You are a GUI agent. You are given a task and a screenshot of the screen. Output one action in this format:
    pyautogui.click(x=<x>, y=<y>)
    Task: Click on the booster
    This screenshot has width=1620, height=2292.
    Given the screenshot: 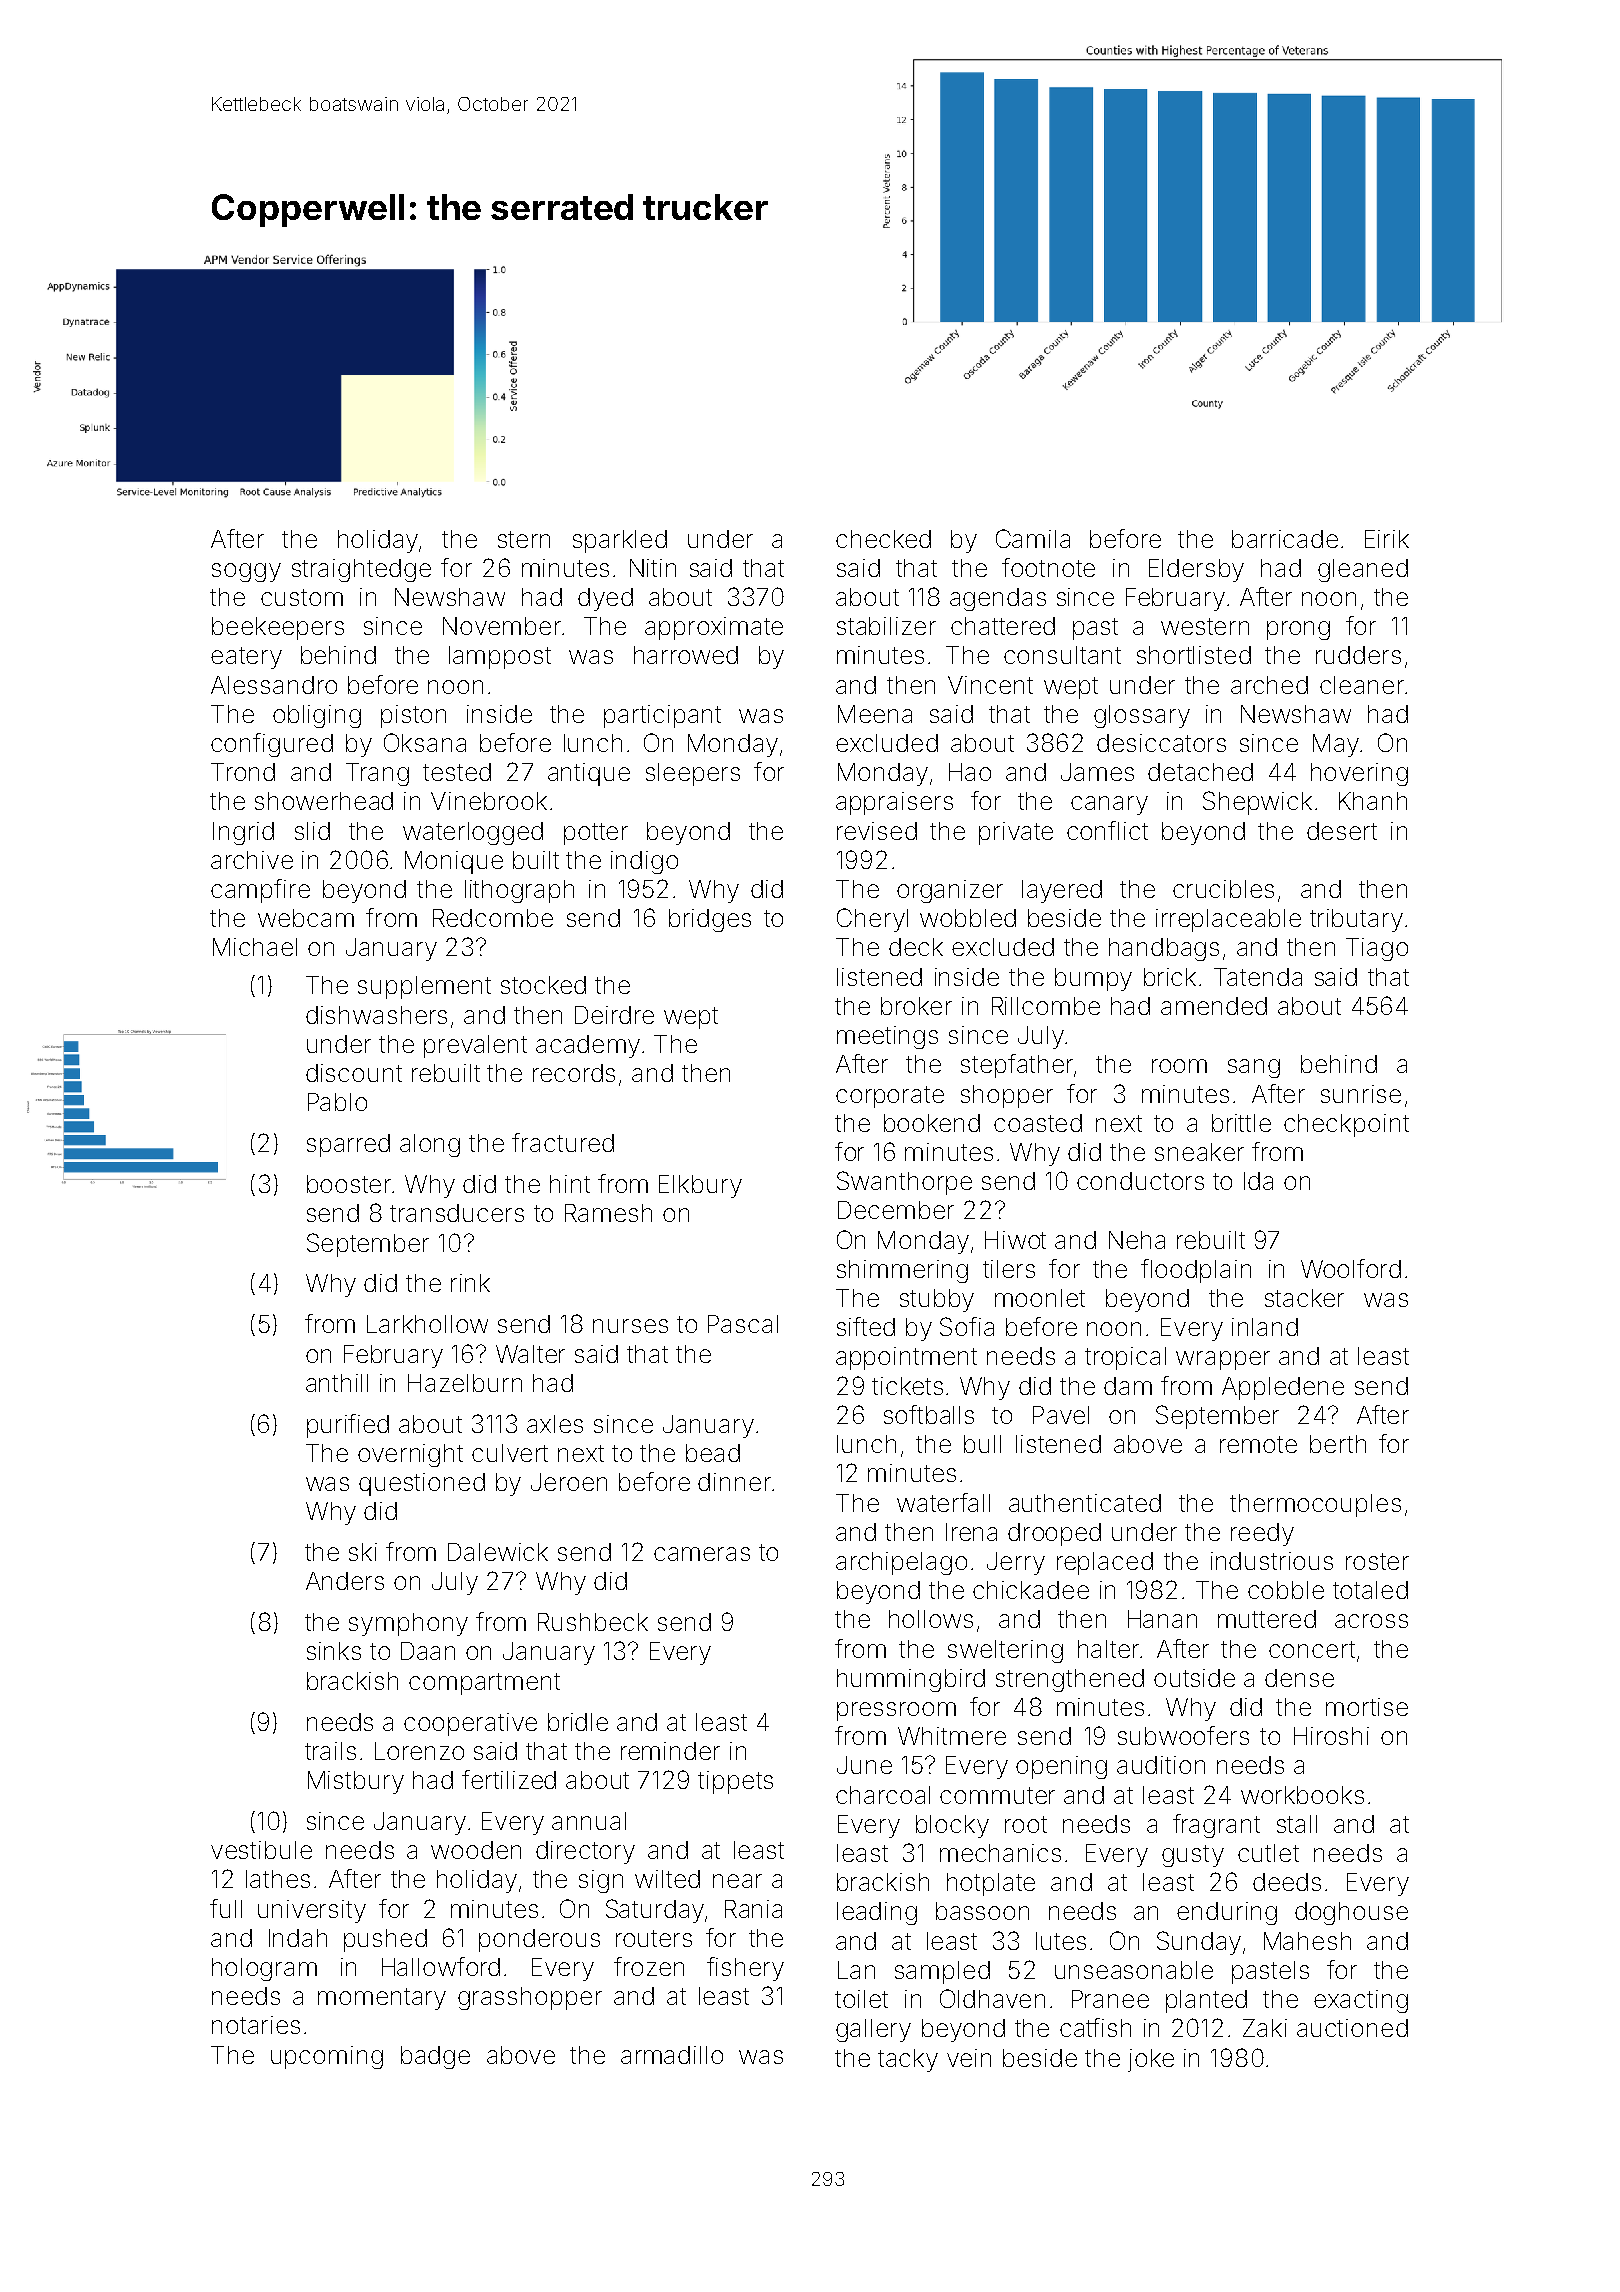 What is the action you would take?
    pyautogui.click(x=349, y=1184)
